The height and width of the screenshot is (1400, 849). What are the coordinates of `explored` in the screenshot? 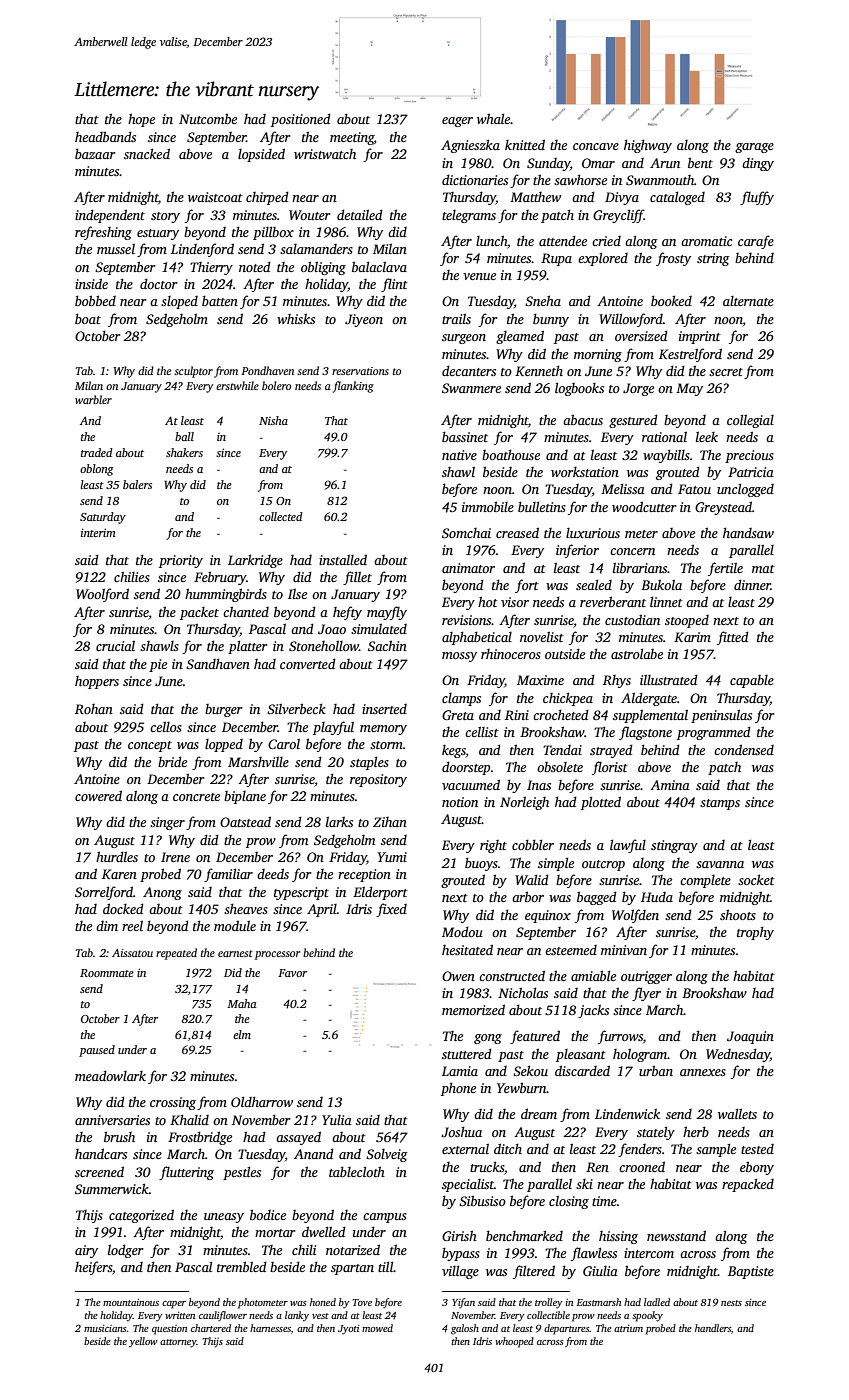 It's located at (603, 259).
